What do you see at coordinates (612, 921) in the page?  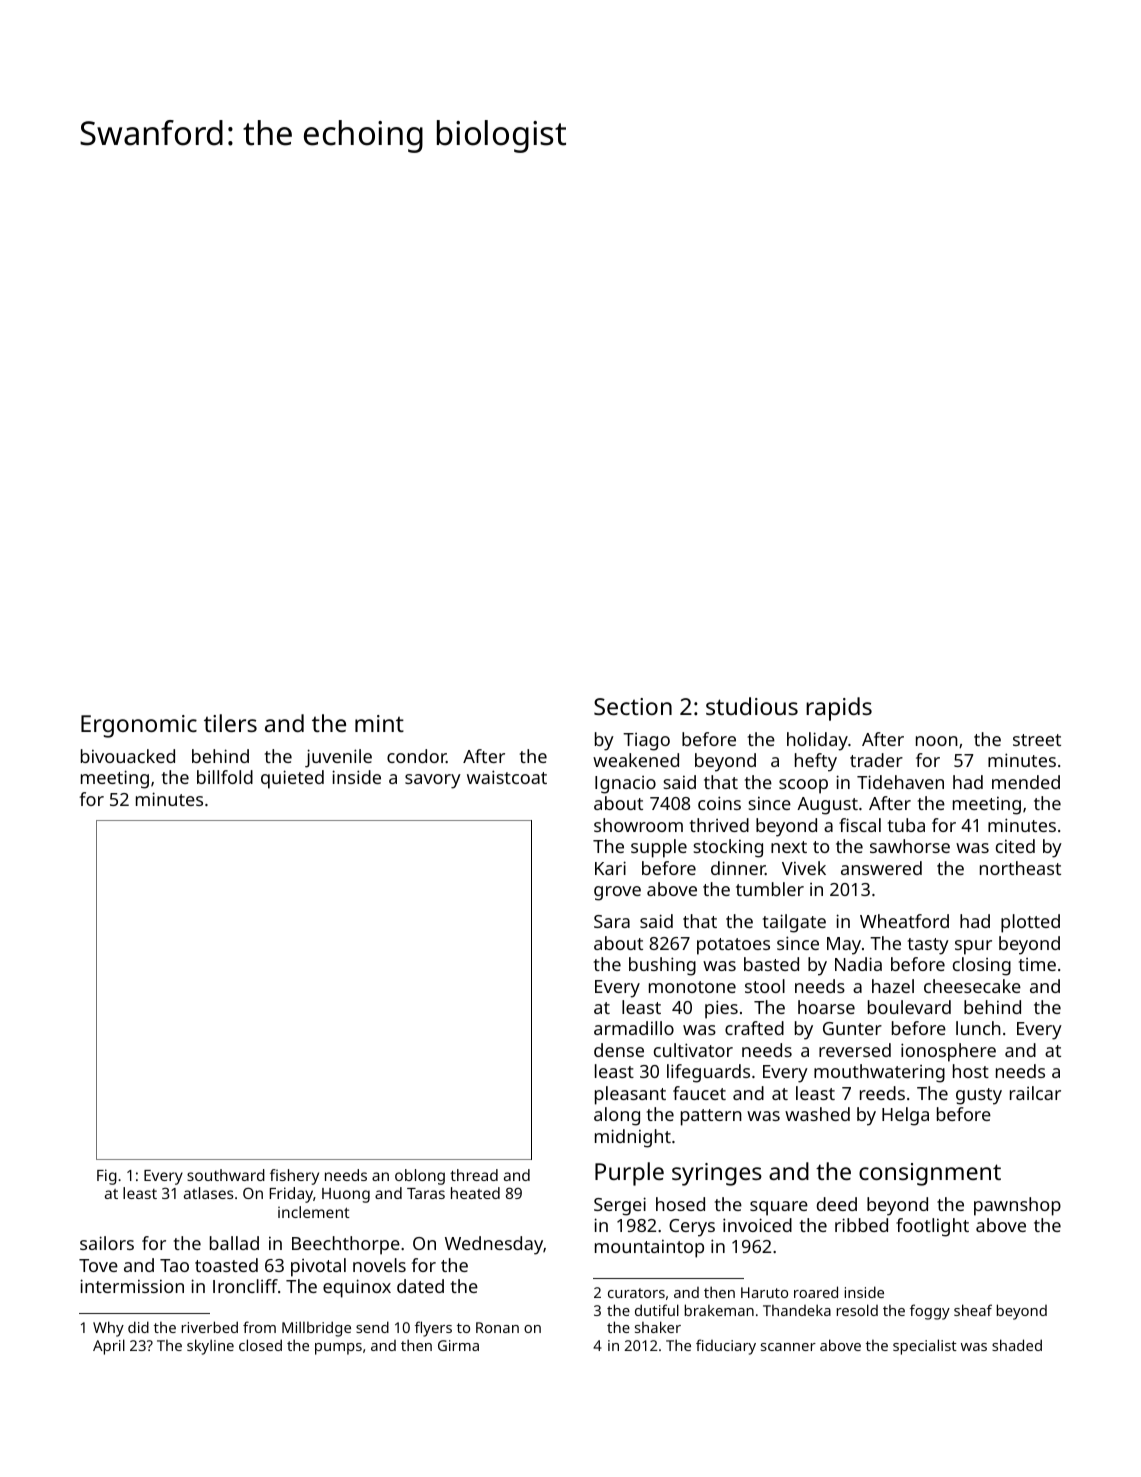 I see `Sara` at bounding box center [612, 921].
